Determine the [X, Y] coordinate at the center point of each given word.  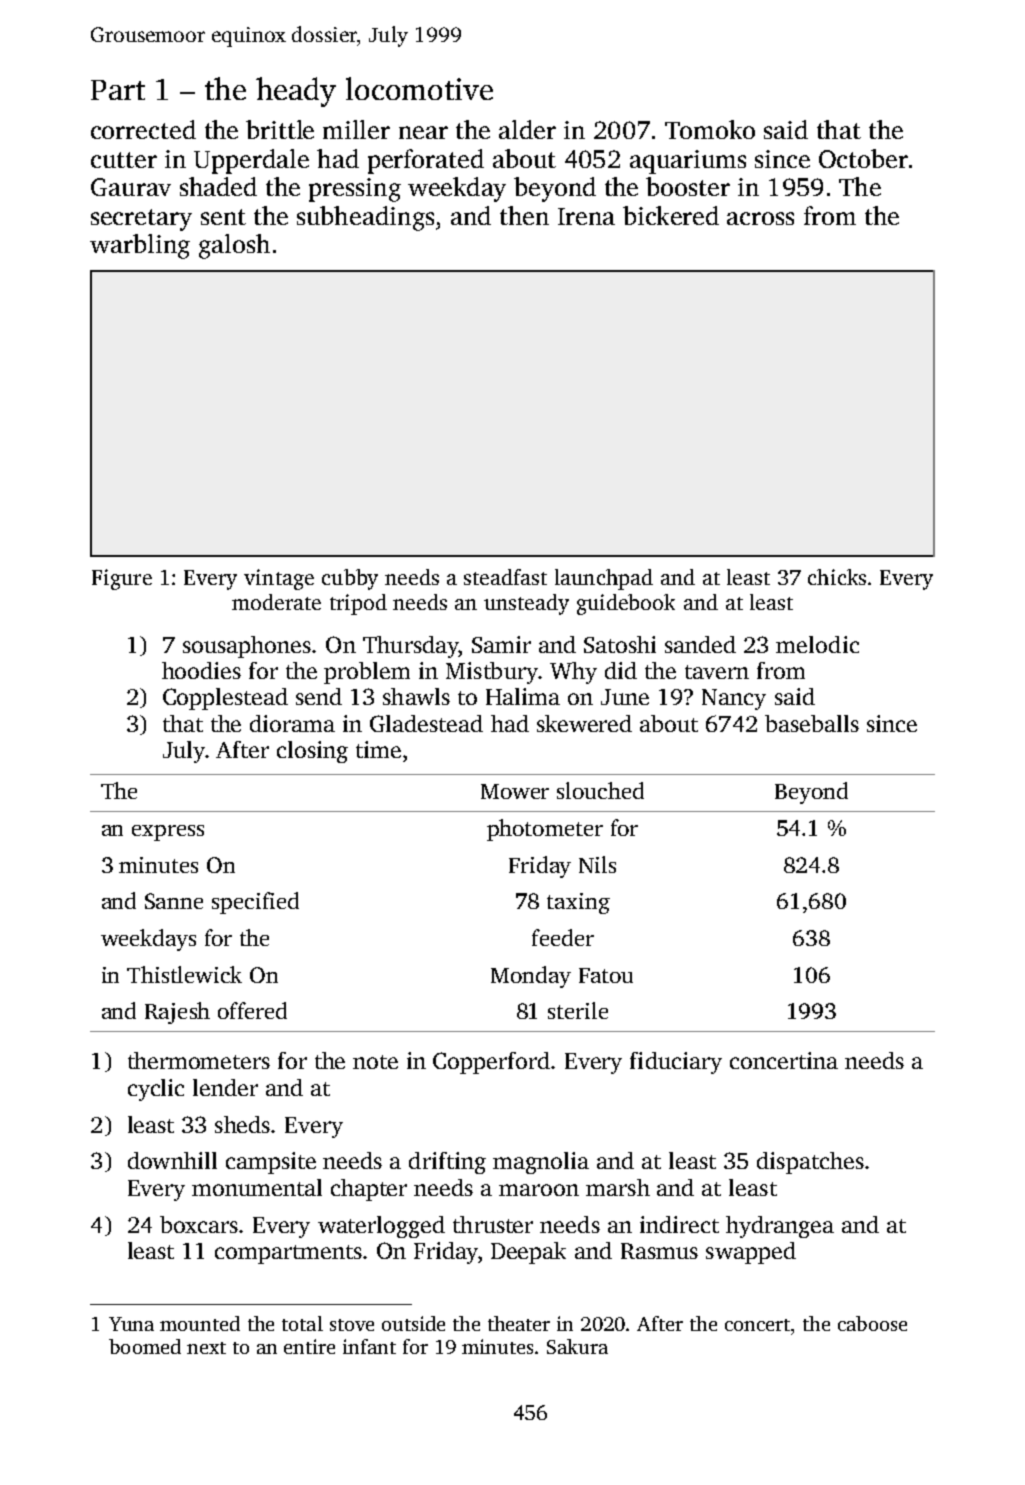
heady [296, 92]
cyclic [156, 1090]
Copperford [491, 1063]
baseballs [812, 723]
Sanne [174, 901]
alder [527, 129]
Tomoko [710, 129]
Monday [531, 977]
